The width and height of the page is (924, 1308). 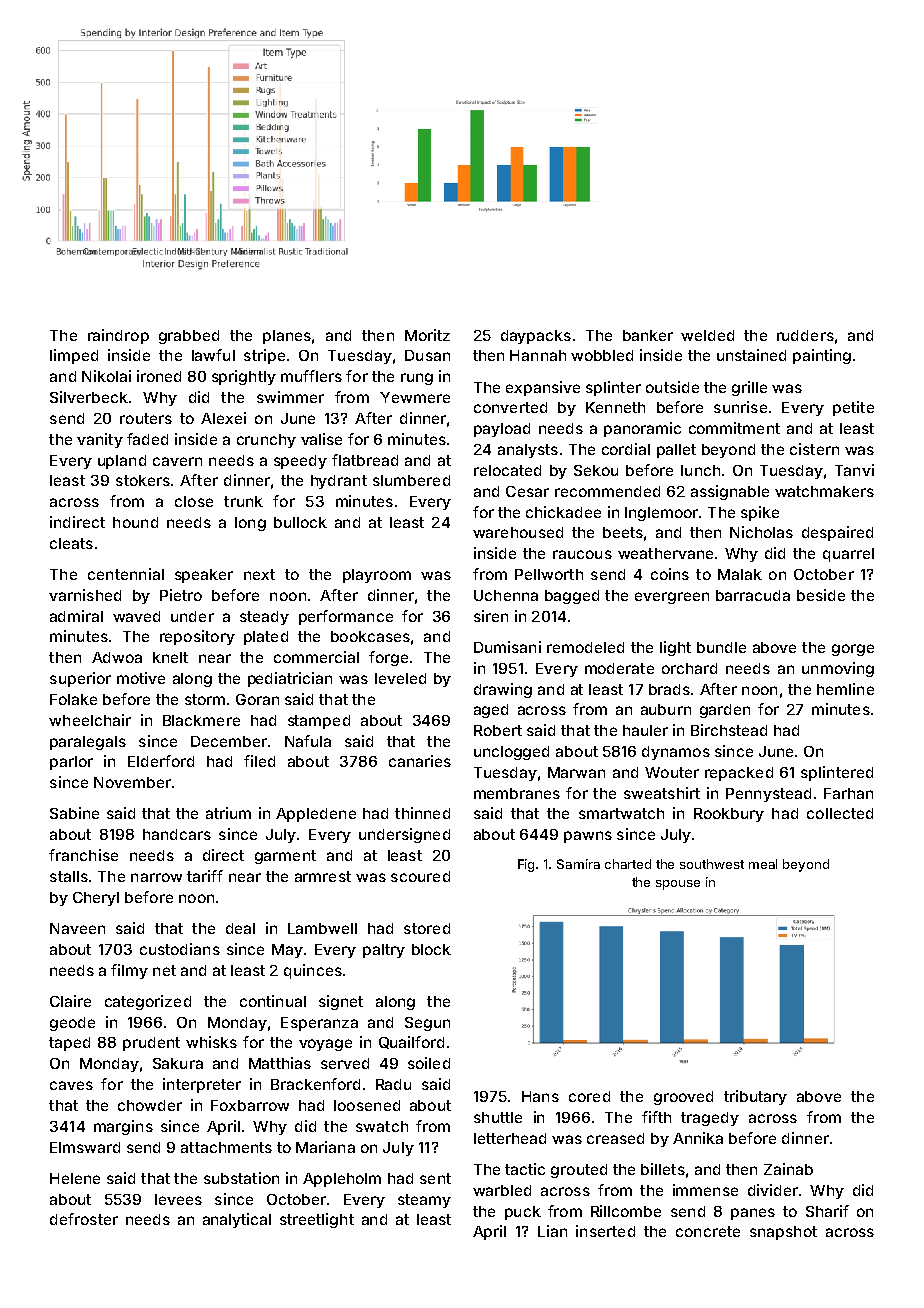 What do you see at coordinates (393, 1084) in the page?
I see `Radu` at bounding box center [393, 1084].
